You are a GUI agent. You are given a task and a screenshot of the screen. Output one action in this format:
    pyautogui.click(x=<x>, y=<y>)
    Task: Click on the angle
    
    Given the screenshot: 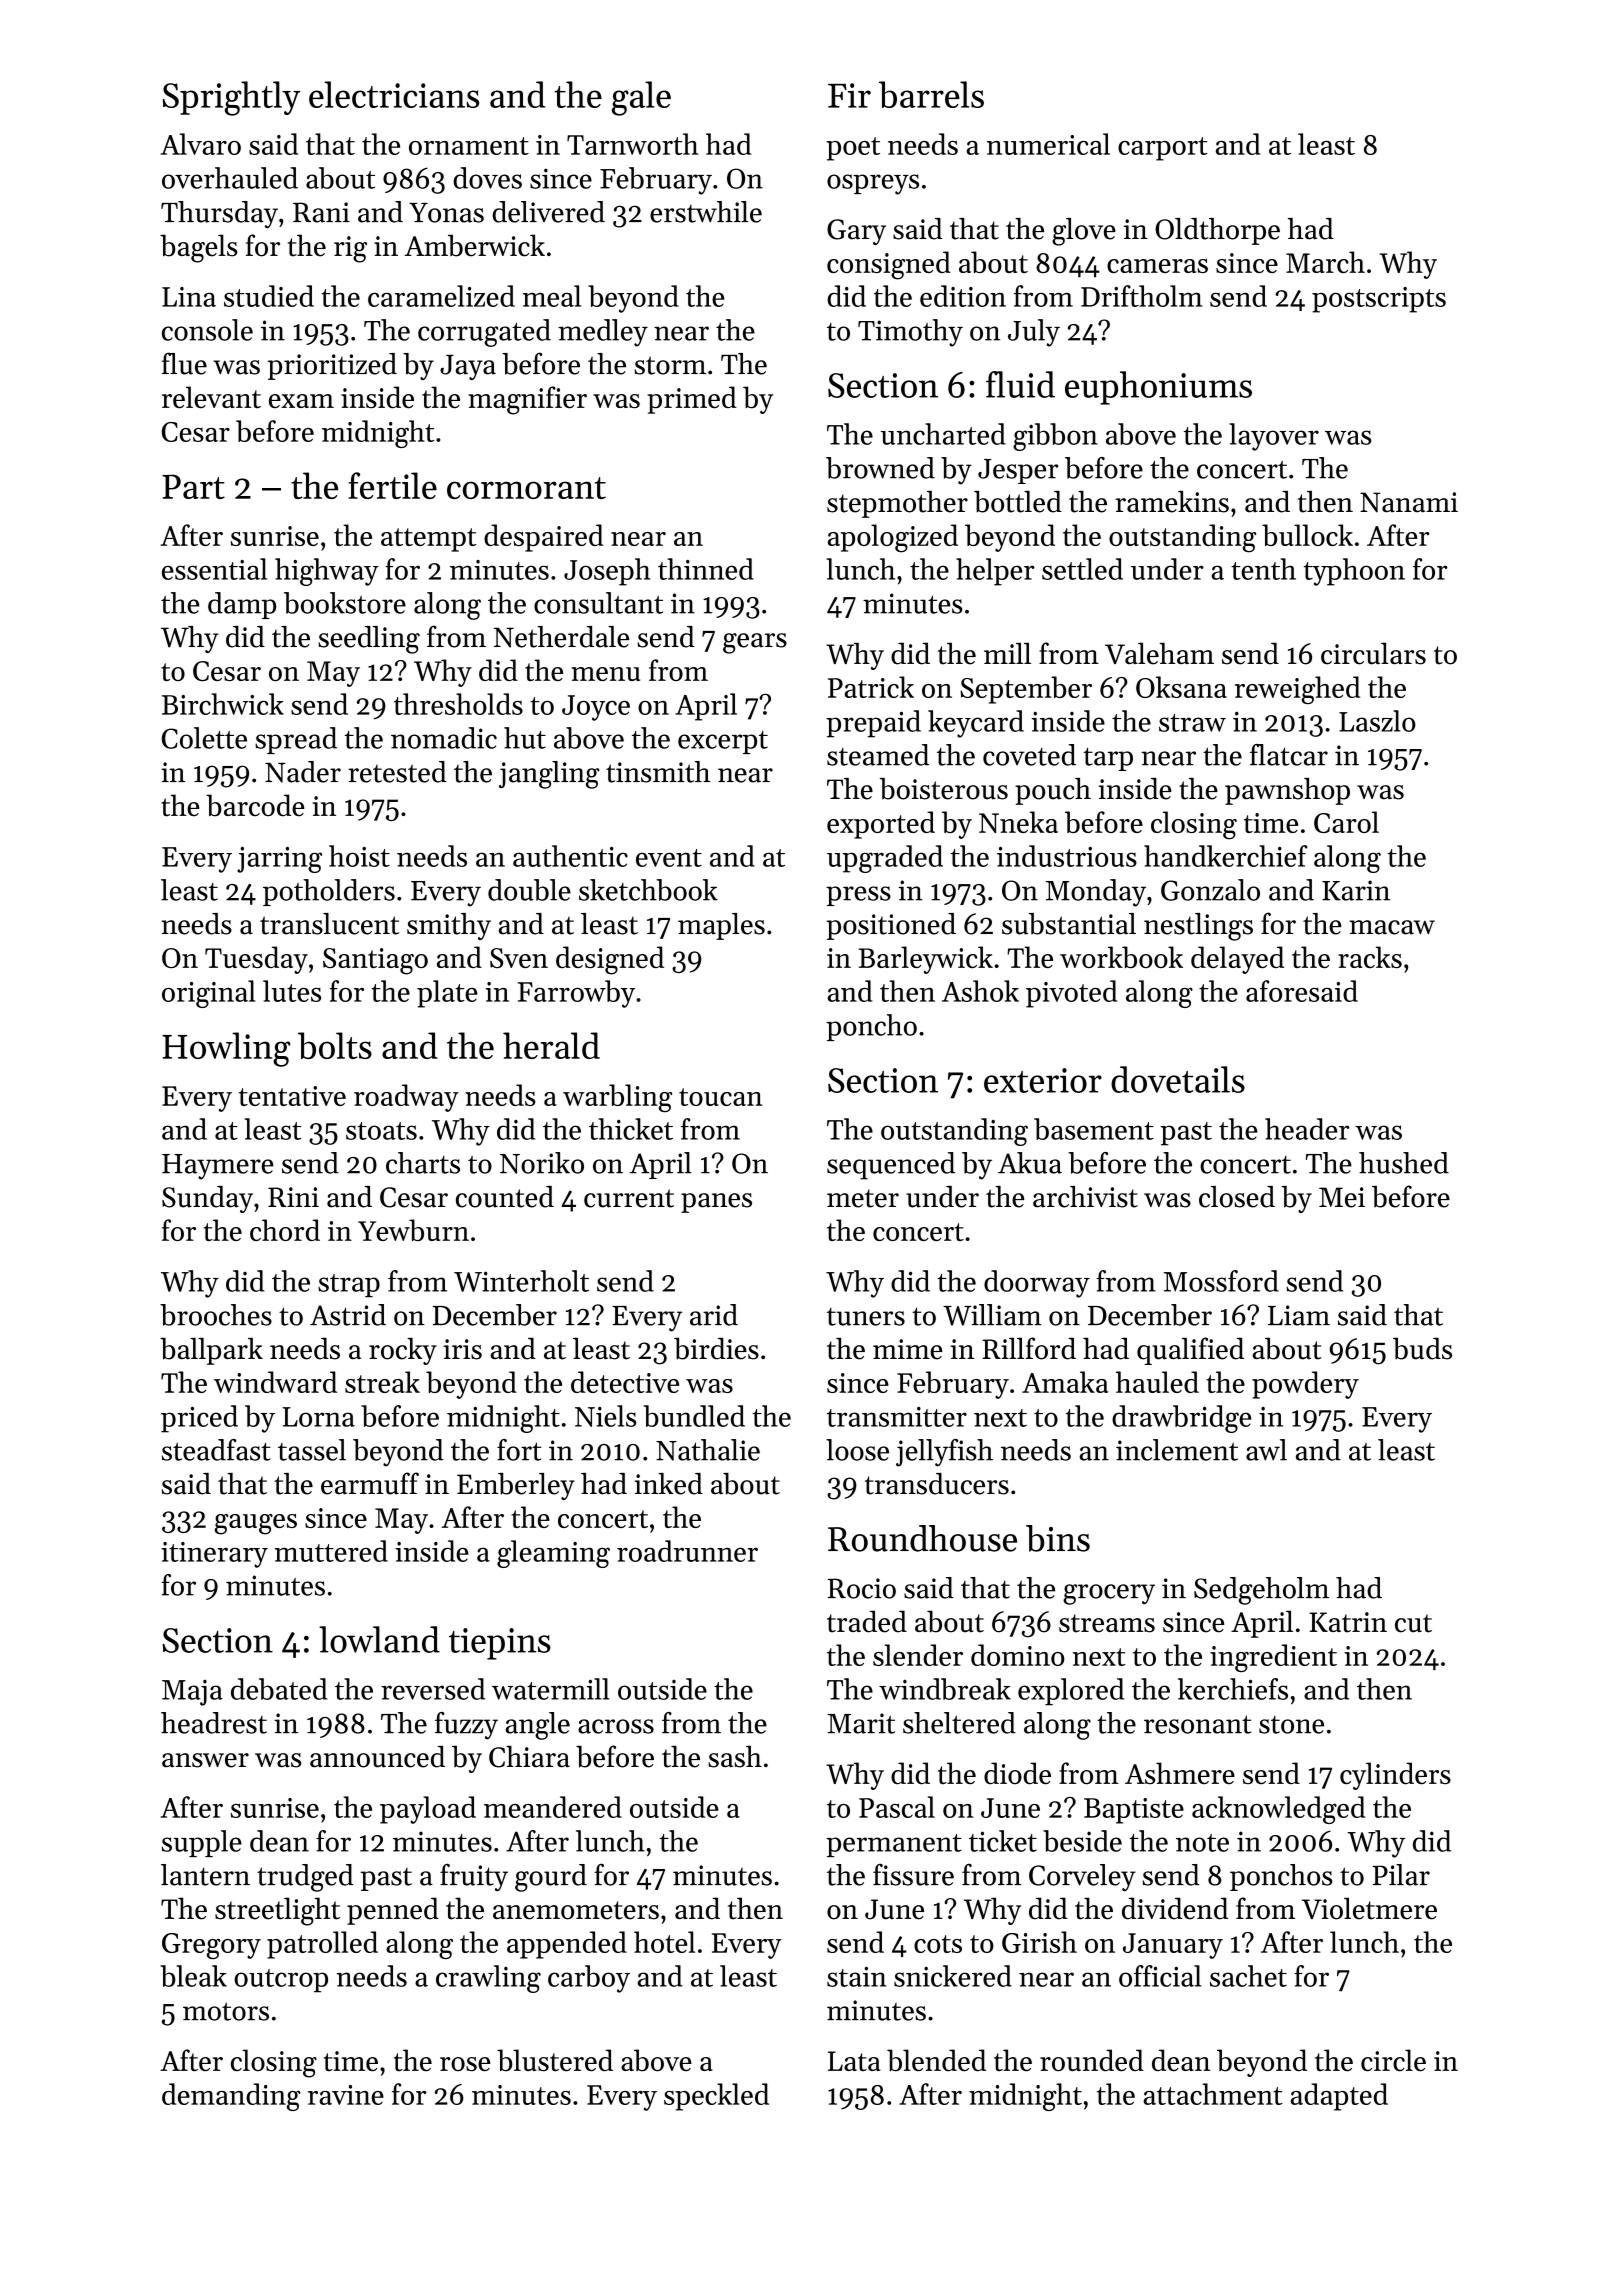 What is the action you would take?
    pyautogui.click(x=537, y=1726)
